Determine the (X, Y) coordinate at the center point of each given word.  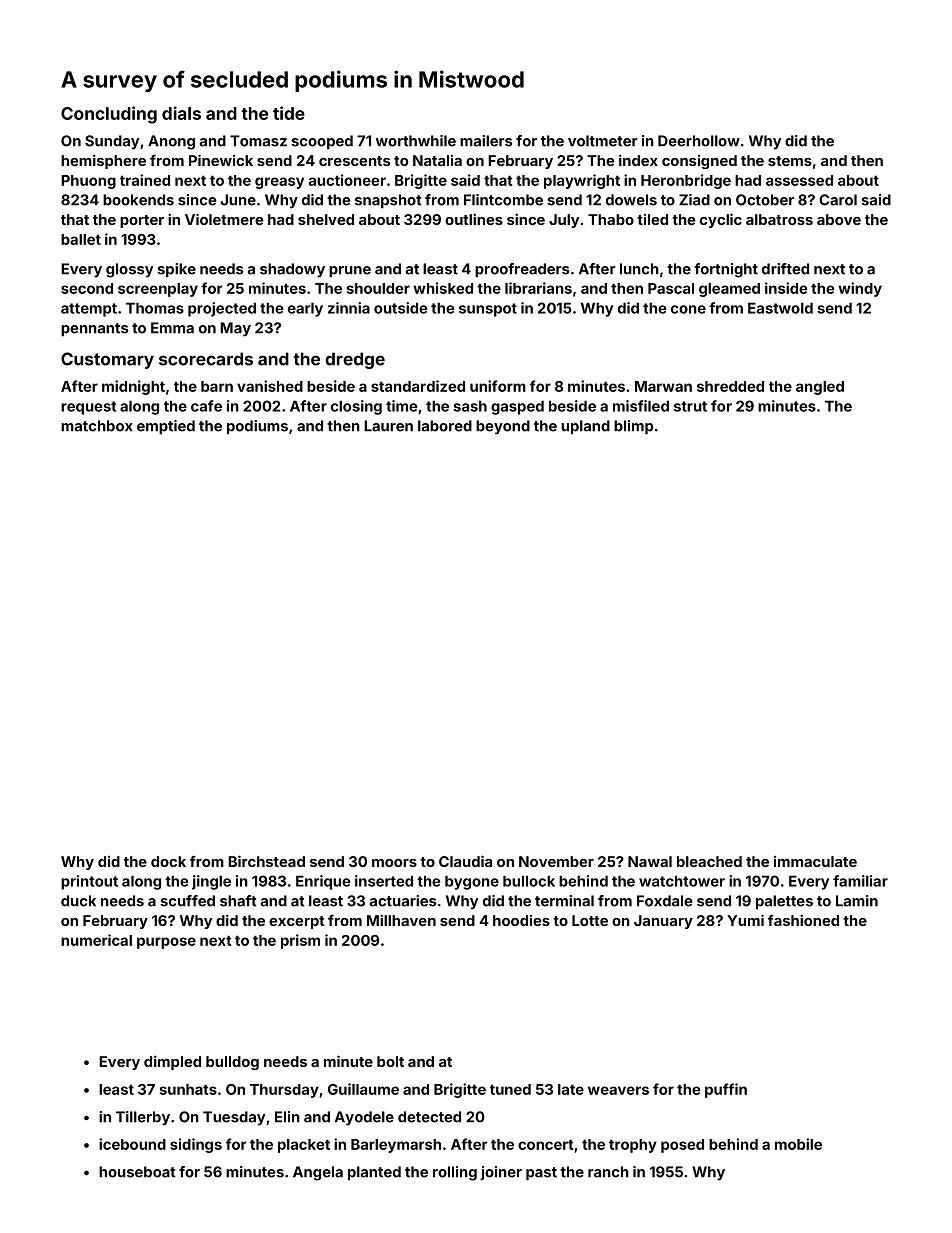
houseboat (137, 1172)
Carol (838, 200)
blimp (633, 427)
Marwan (663, 386)
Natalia (437, 160)
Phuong (88, 182)
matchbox (97, 426)
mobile (798, 1144)
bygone (472, 882)
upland (585, 427)
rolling (455, 1173)
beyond (503, 427)
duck (78, 901)
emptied (166, 427)
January (663, 922)
